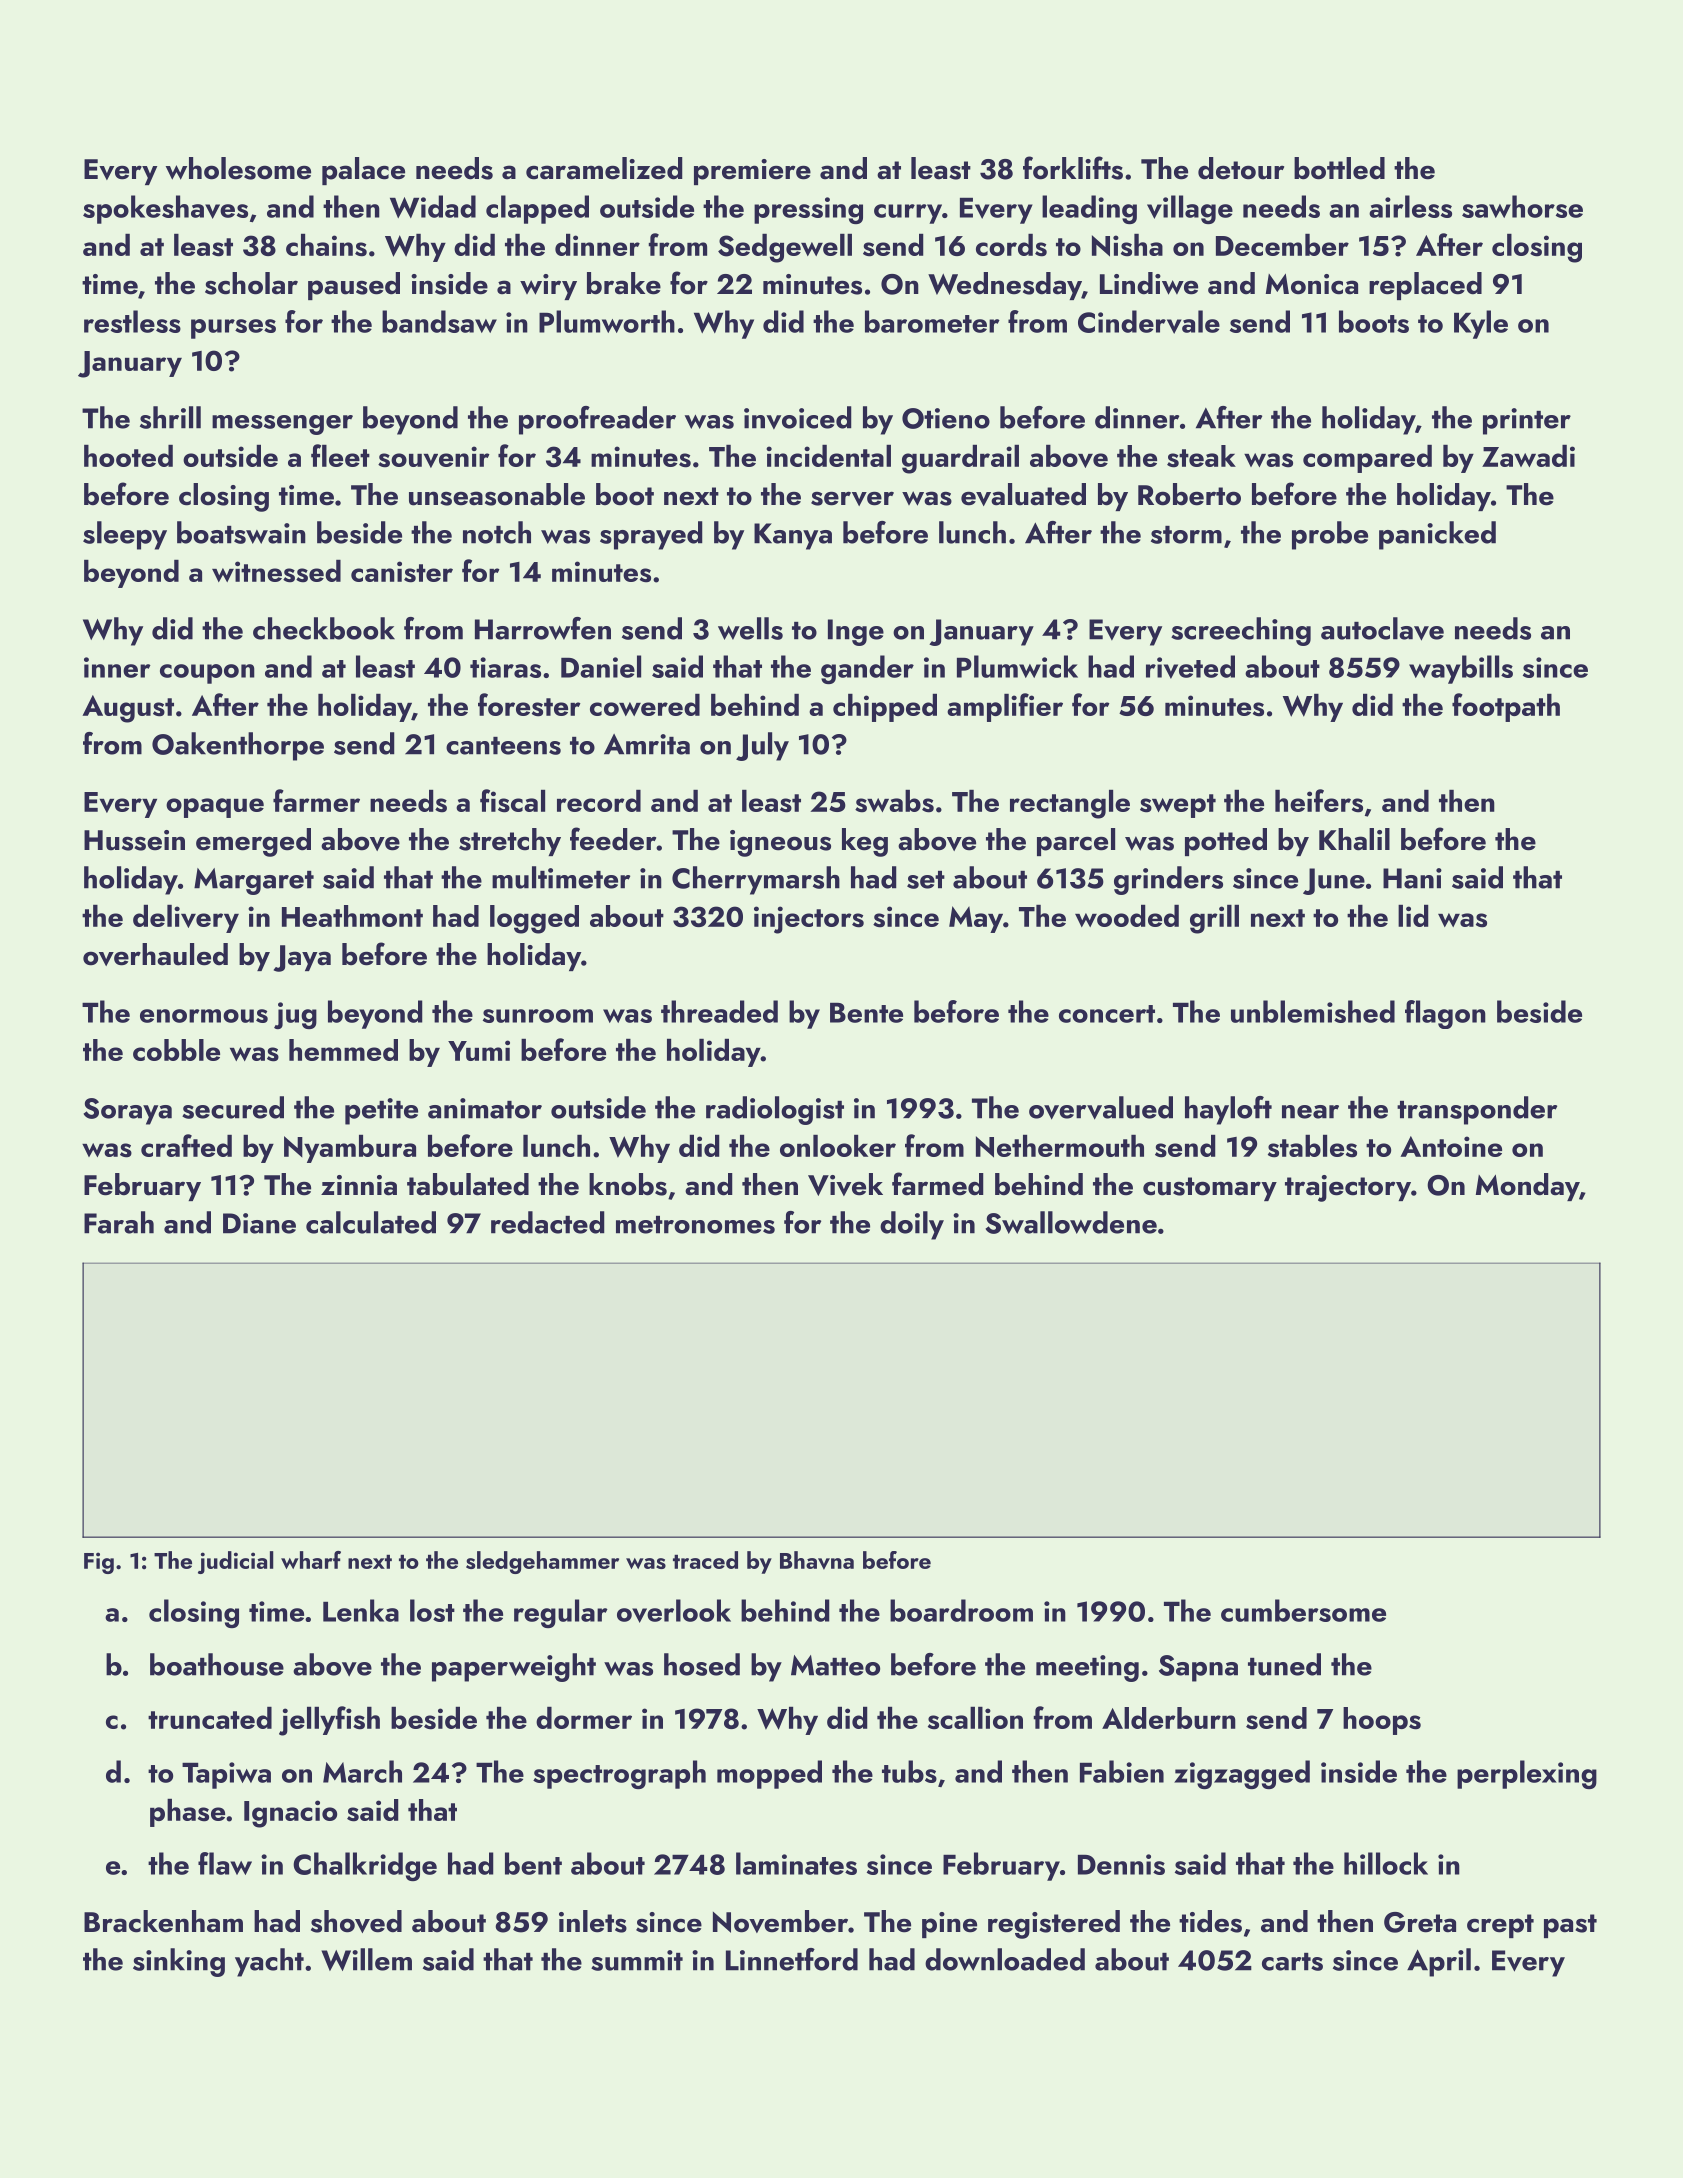 The width and height of the image is (1683, 2178). Describe the element at coordinates (604, 168) in the image. I see `caramelized` at that location.
